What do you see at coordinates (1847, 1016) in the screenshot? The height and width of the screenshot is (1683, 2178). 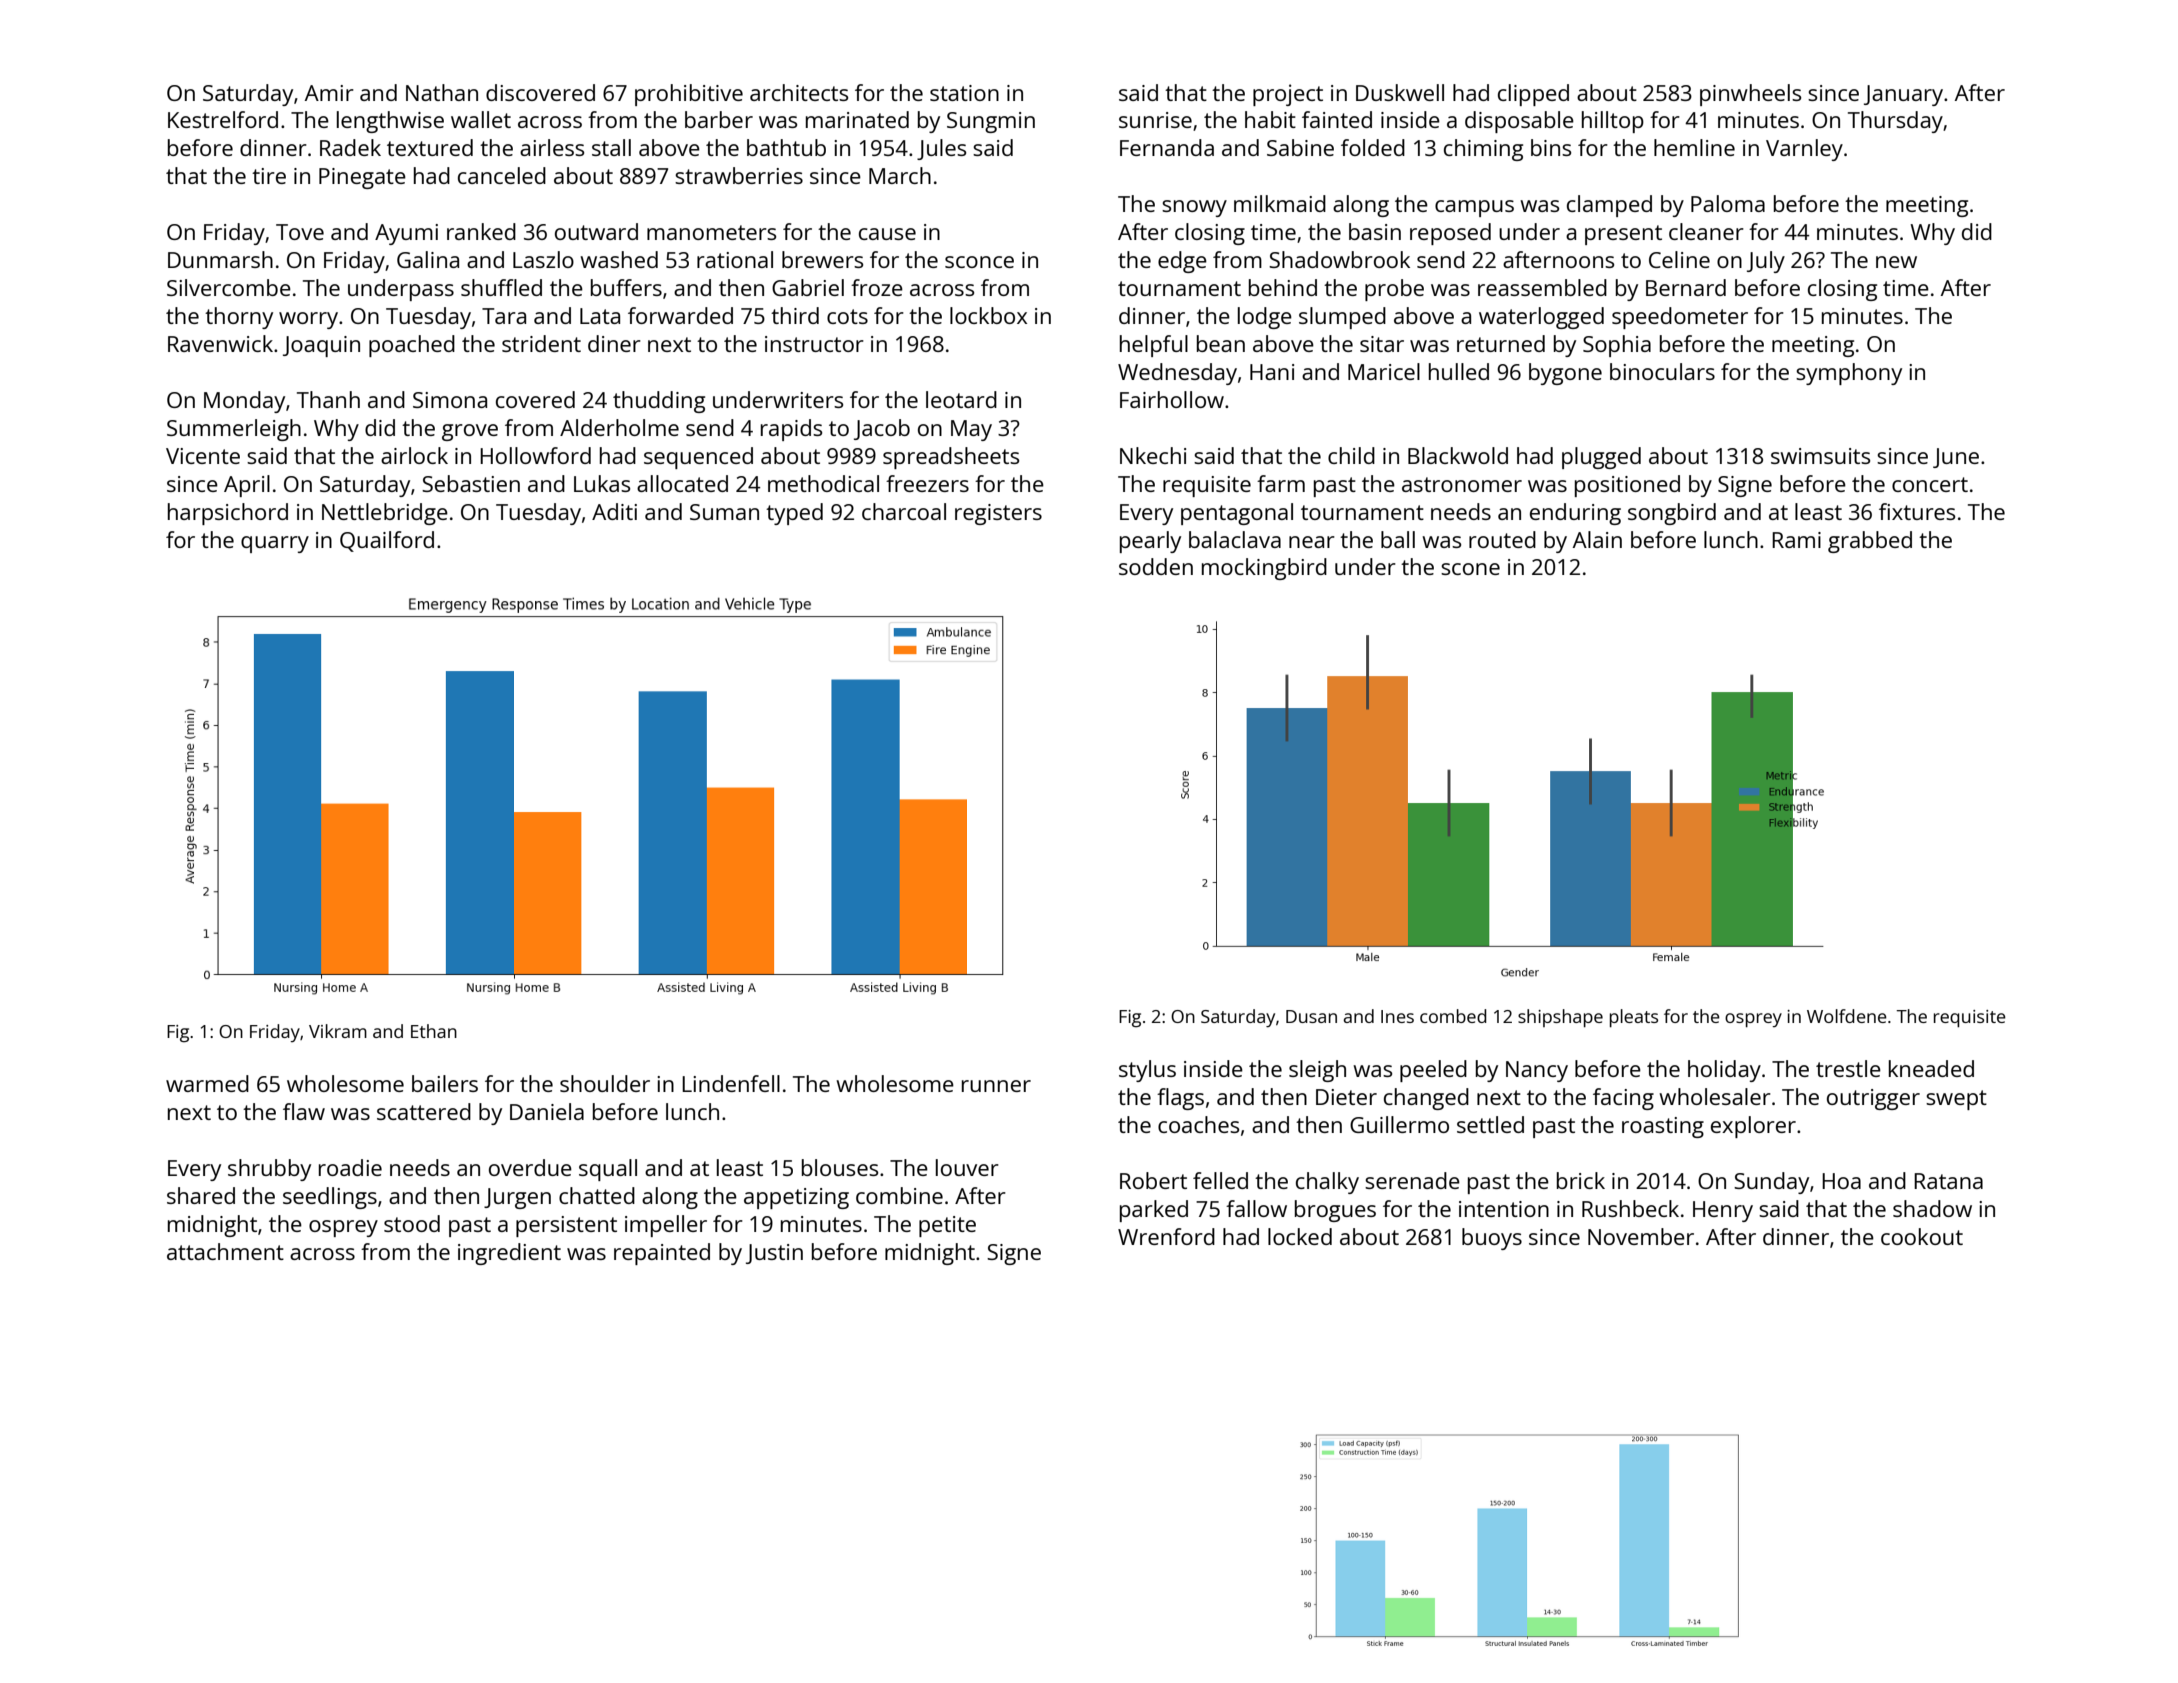 I see `Wolfdene` at bounding box center [1847, 1016].
